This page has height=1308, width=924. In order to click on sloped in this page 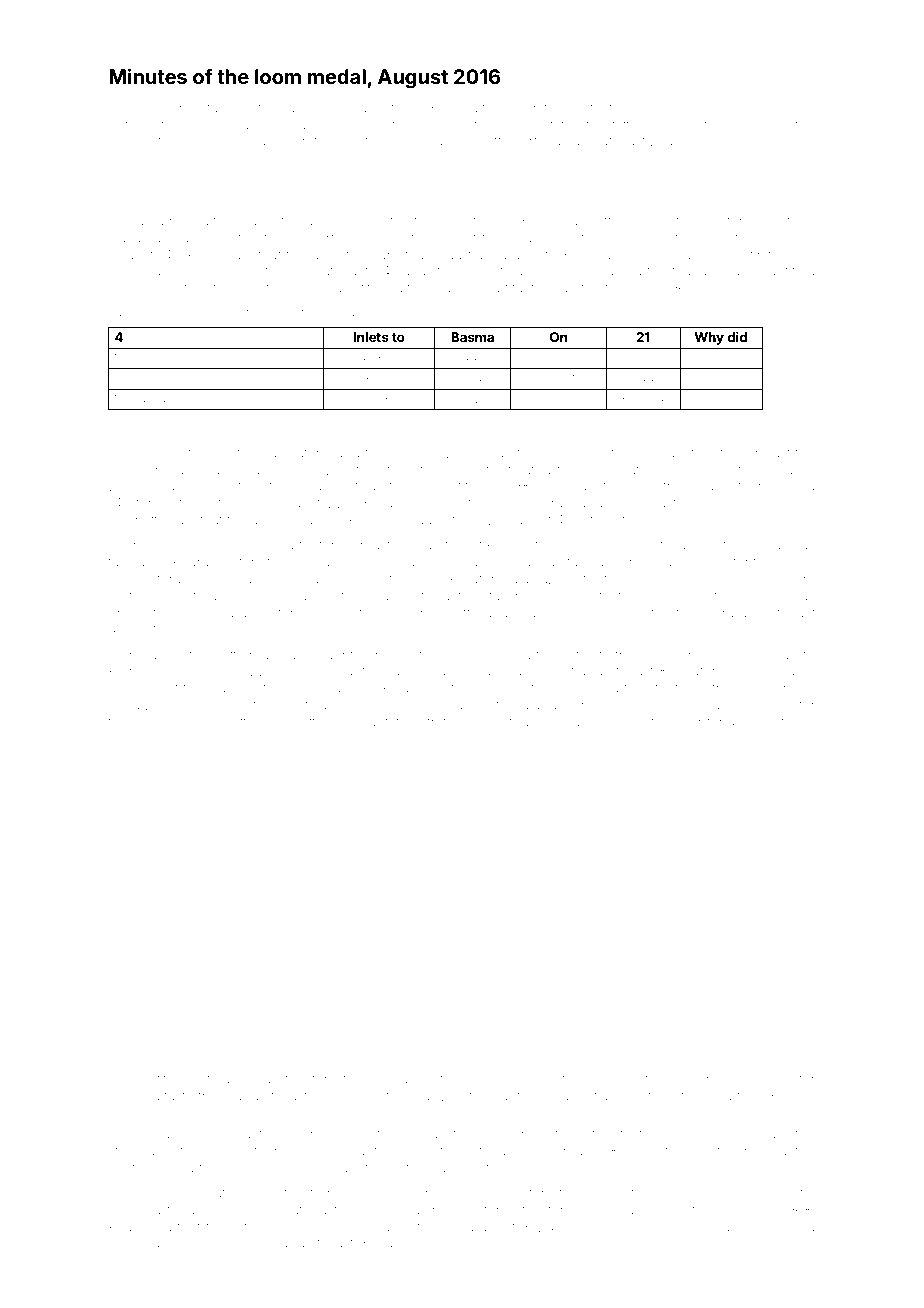, I will do `click(750, 109)`.
